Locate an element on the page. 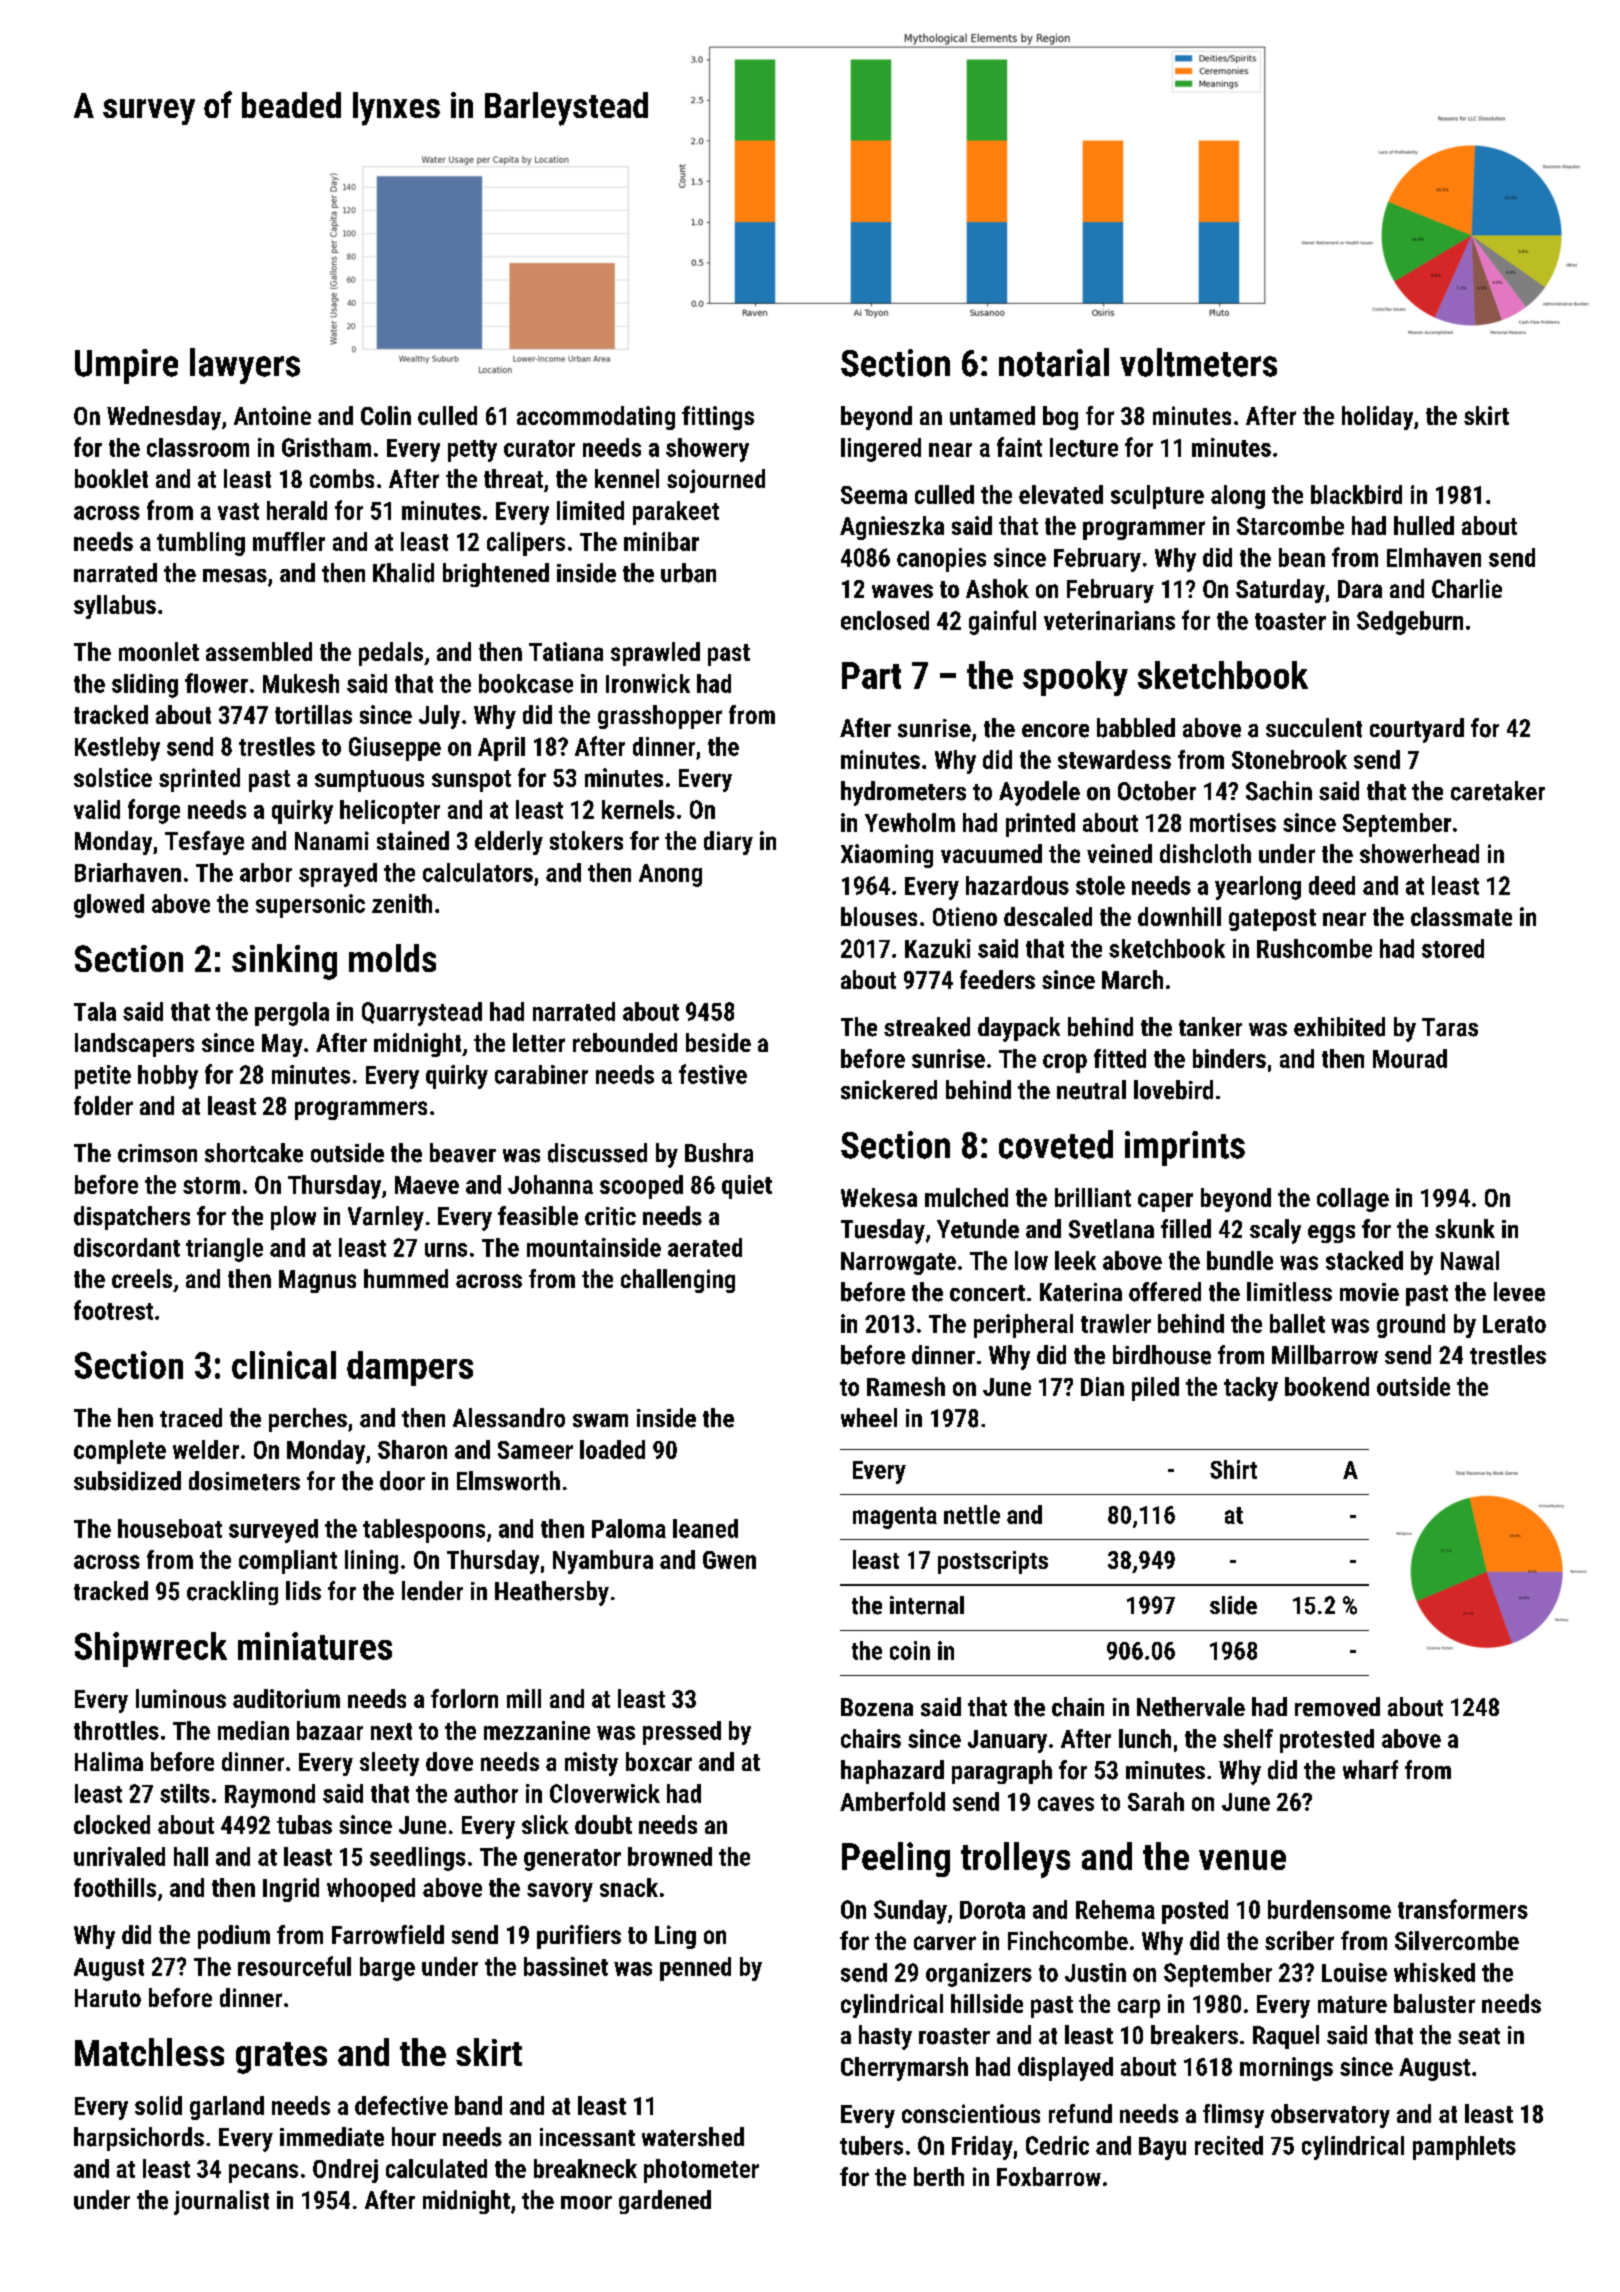 This page has height=2292, width=1620. Charlie is located at coordinates (1467, 588).
